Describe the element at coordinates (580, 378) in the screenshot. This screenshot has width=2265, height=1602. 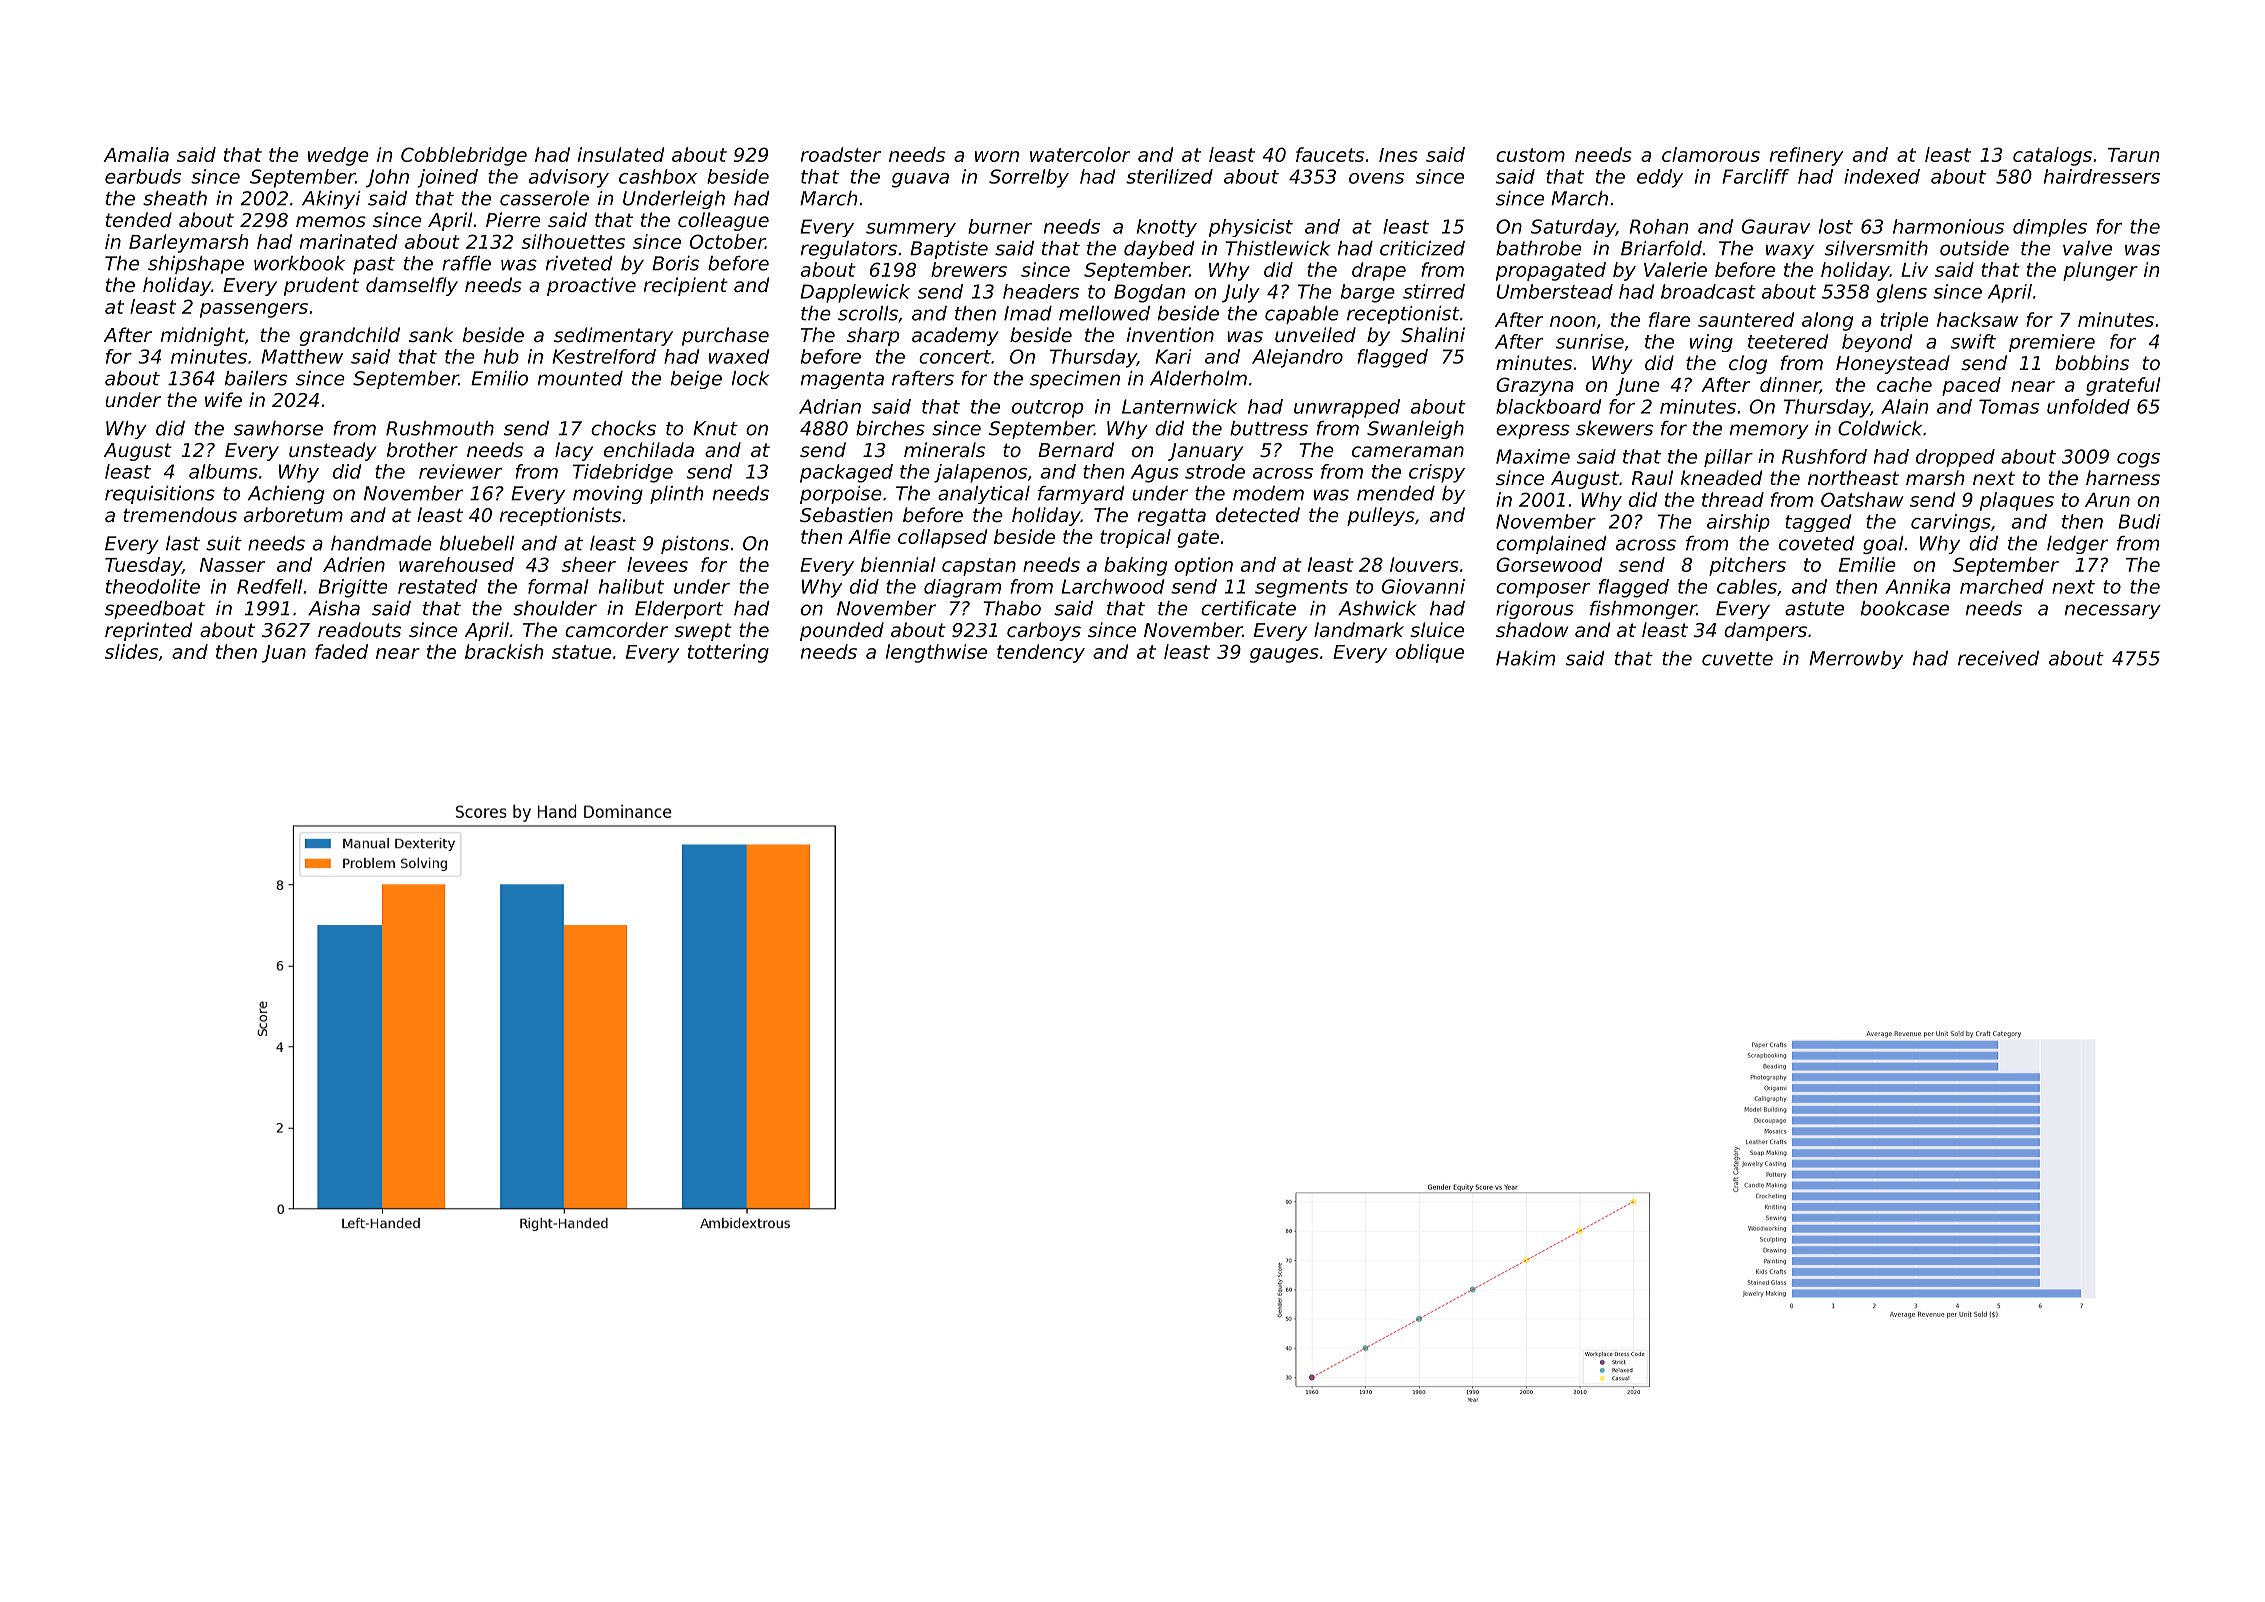
I see `mounted` at that location.
